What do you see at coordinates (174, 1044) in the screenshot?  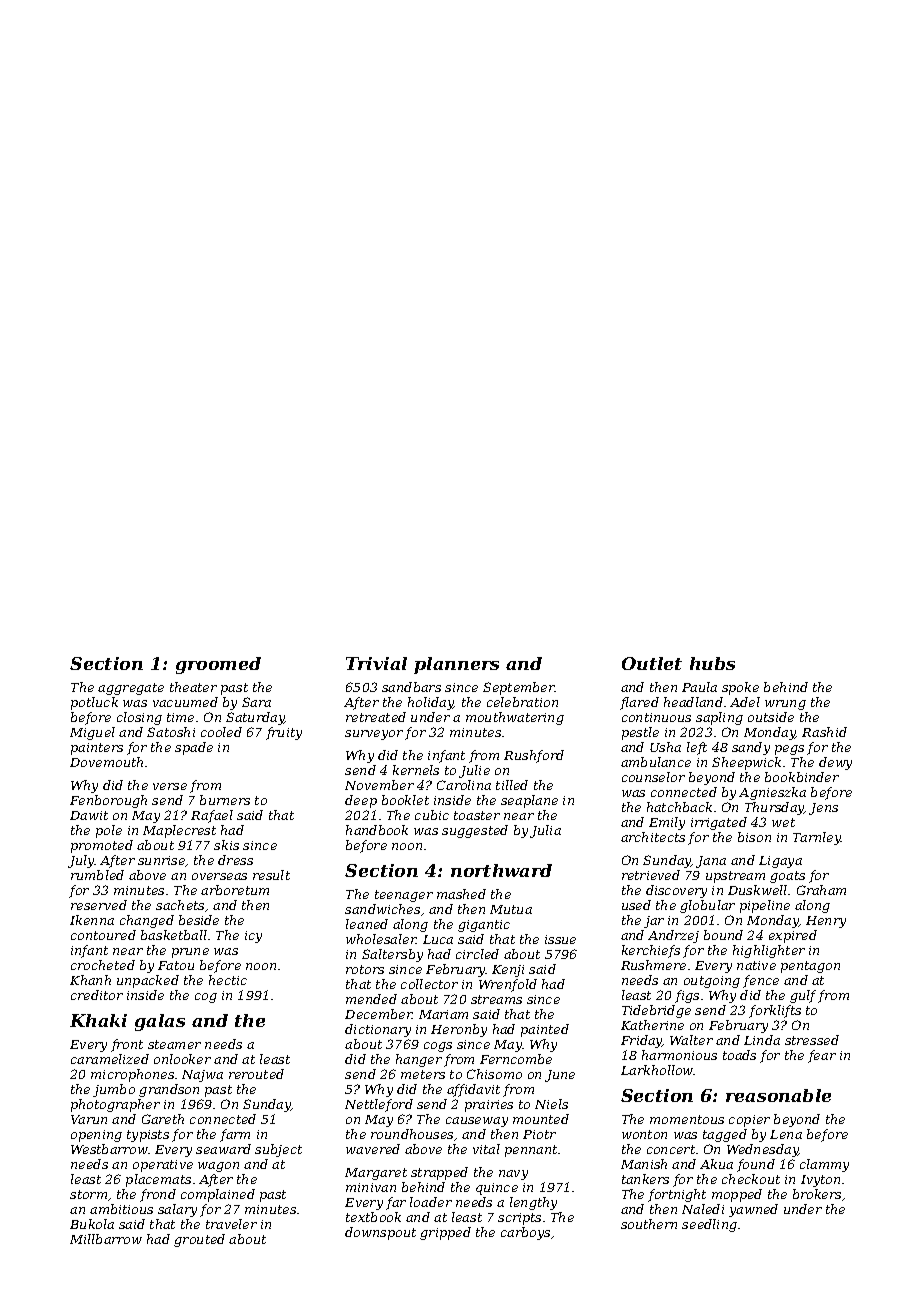 I see `steamer` at bounding box center [174, 1044].
